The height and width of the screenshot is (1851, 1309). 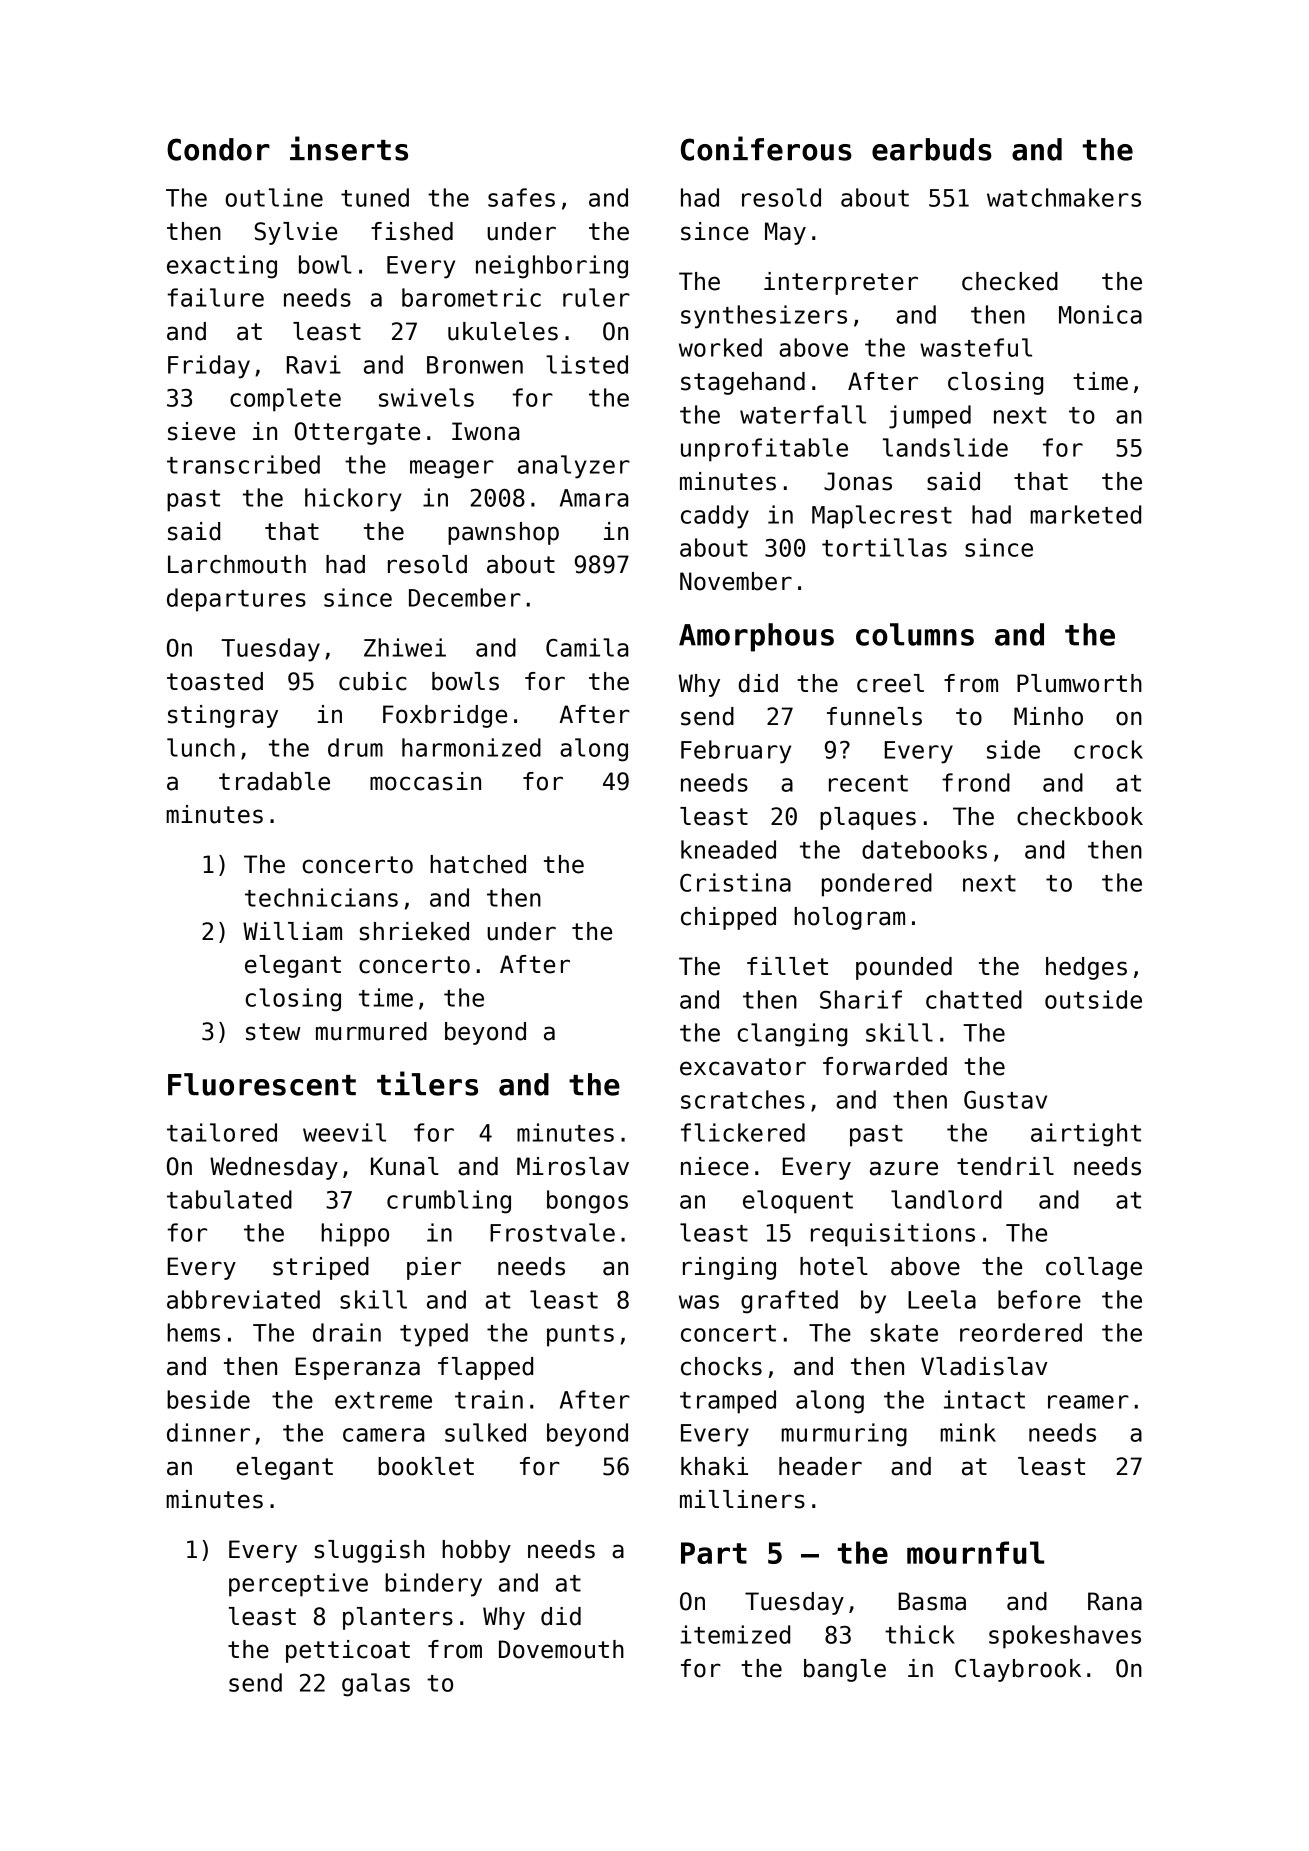 I want to click on perceptive, so click(x=298, y=1585).
